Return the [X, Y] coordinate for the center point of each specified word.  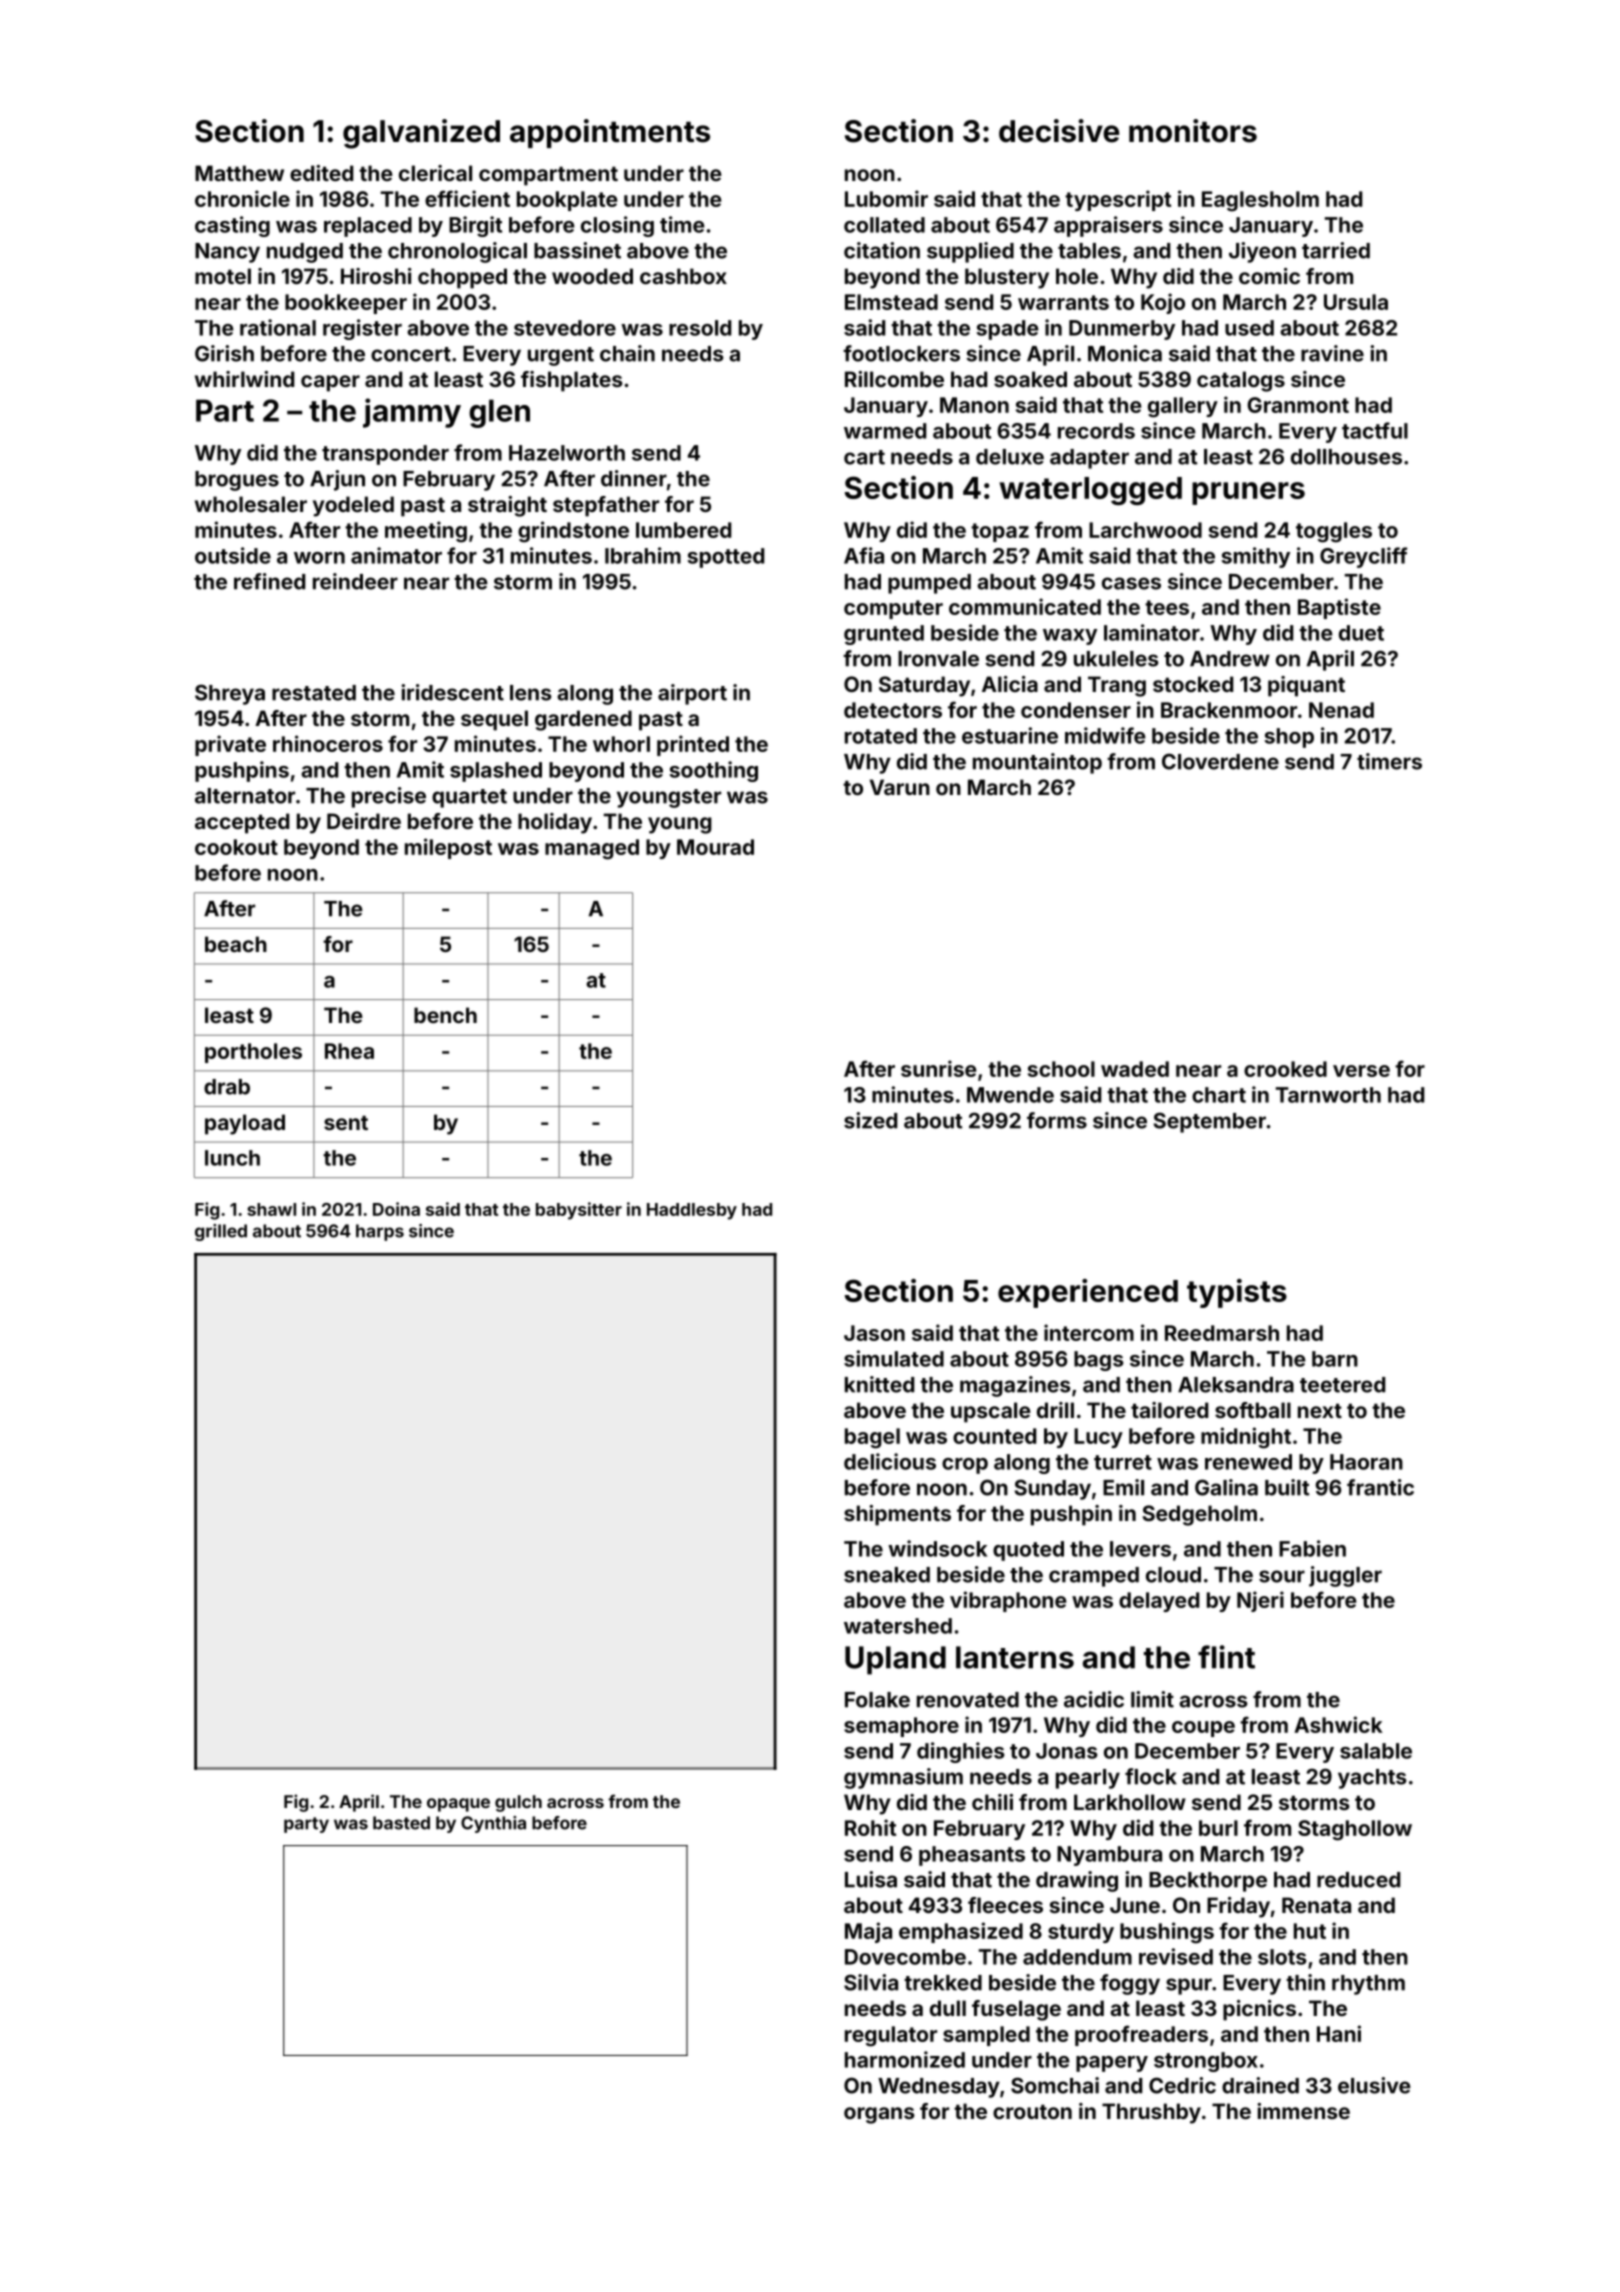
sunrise [939, 1068]
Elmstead [891, 302]
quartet [469, 798]
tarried [1336, 250]
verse [1361, 1071]
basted [401, 1823]
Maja [868, 1932]
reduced [1358, 1880]
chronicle [242, 198]
